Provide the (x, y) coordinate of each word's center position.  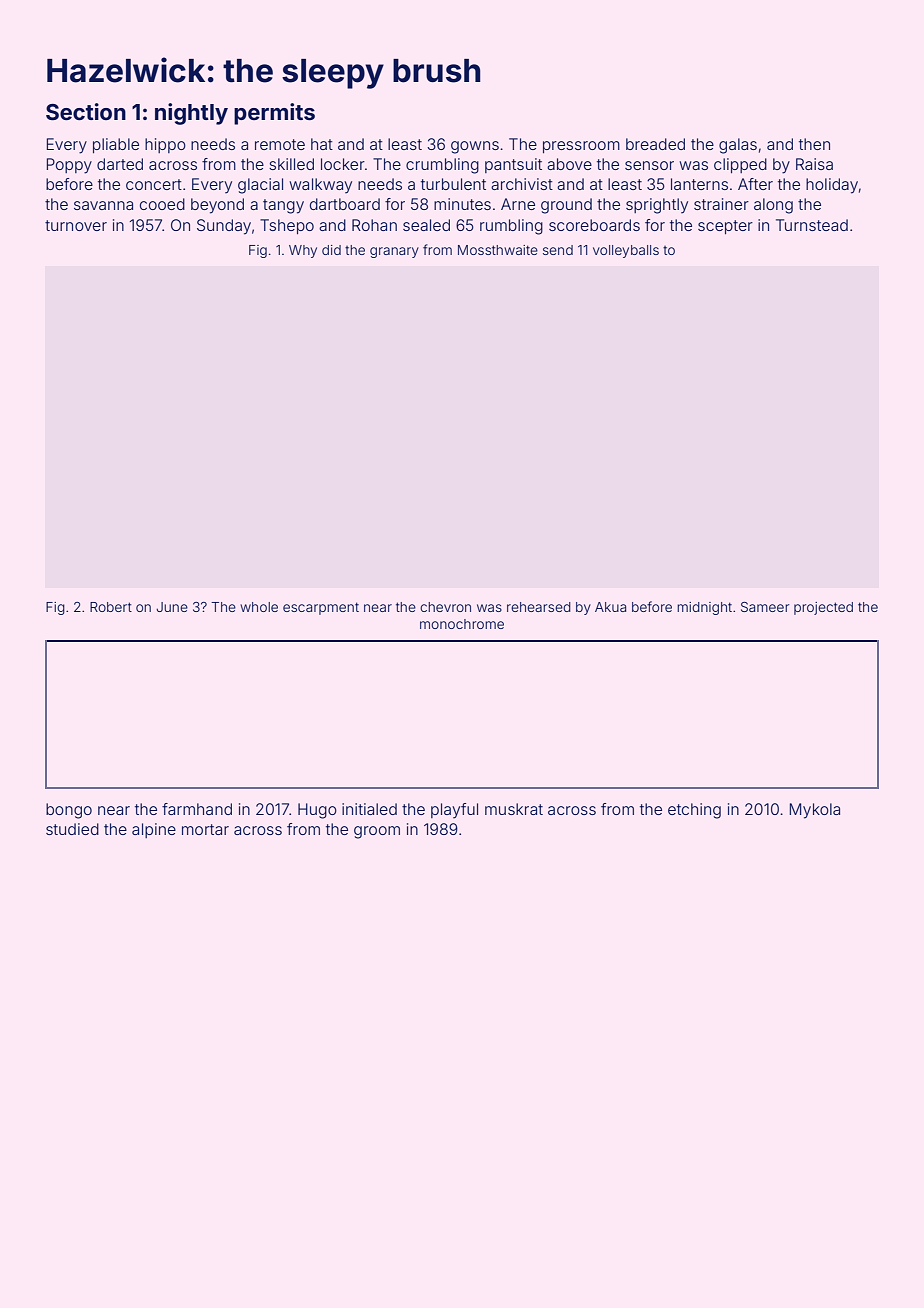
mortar (205, 829)
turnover (76, 225)
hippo (165, 145)
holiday (832, 186)
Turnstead (812, 225)
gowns (475, 147)
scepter (725, 227)
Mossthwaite (498, 250)
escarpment (321, 608)
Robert (111, 607)
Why (303, 251)
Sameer (765, 607)
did (331, 250)
